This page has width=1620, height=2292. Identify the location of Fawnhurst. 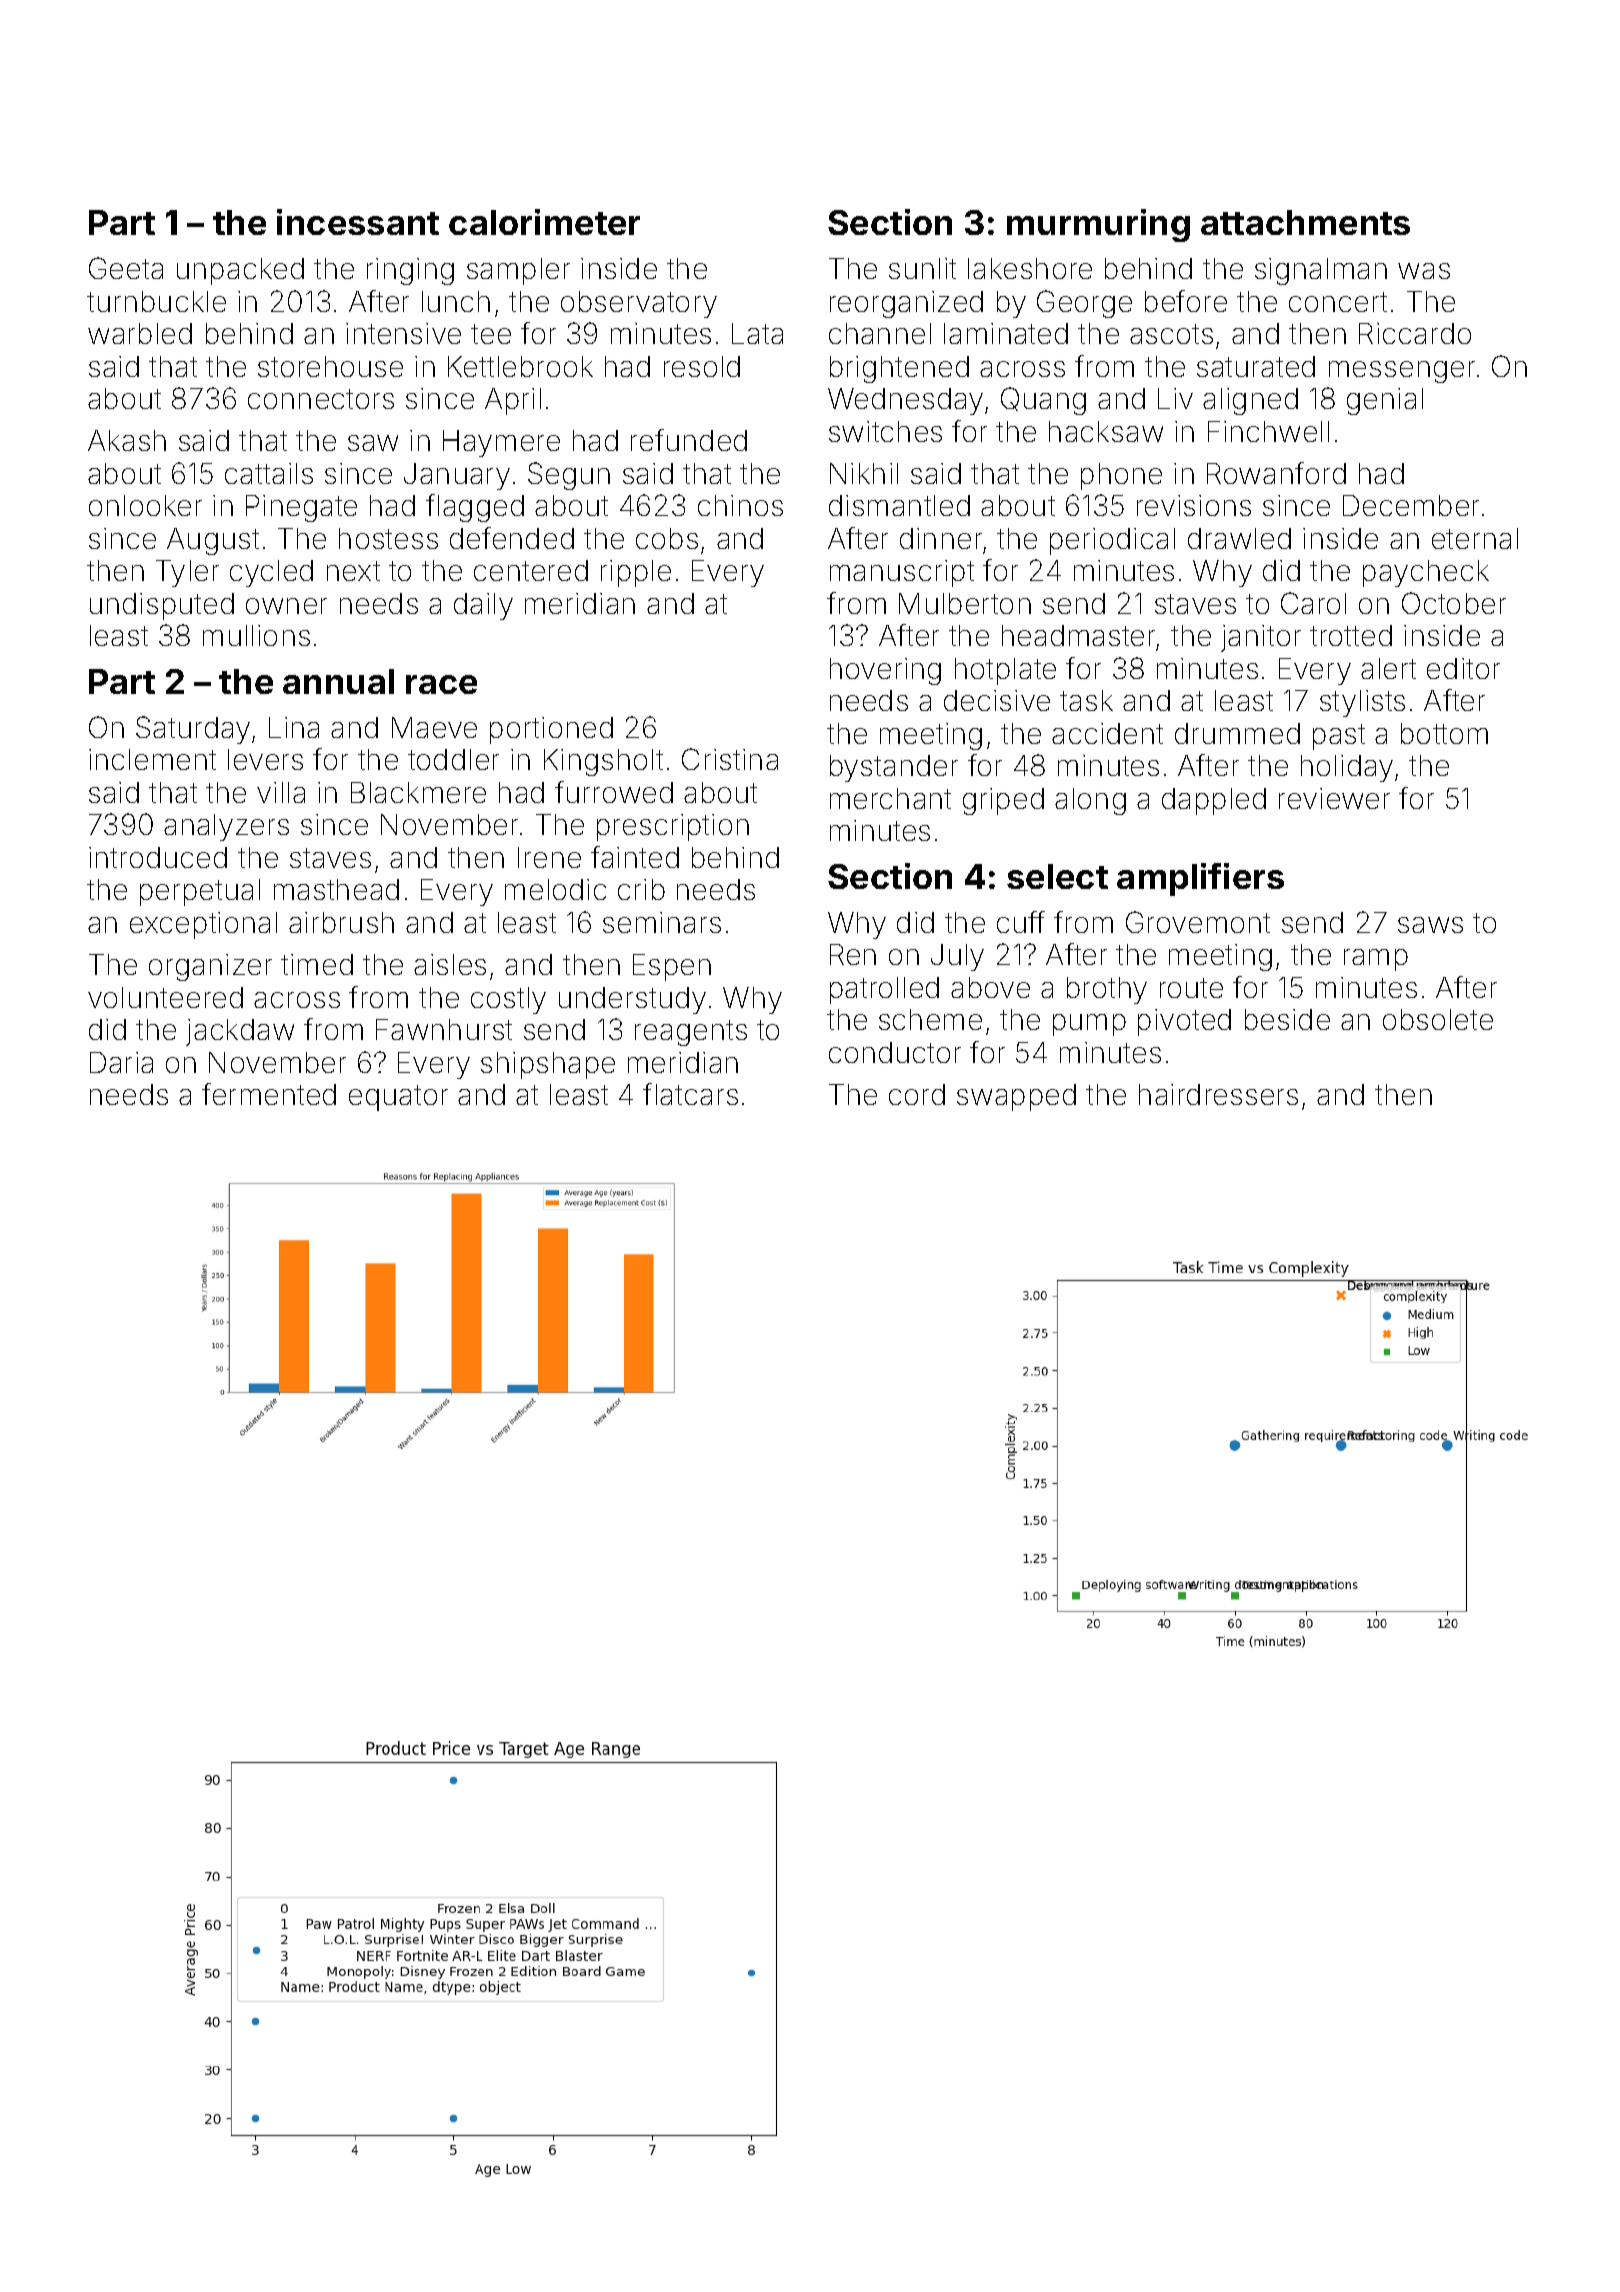
(444, 1029).
